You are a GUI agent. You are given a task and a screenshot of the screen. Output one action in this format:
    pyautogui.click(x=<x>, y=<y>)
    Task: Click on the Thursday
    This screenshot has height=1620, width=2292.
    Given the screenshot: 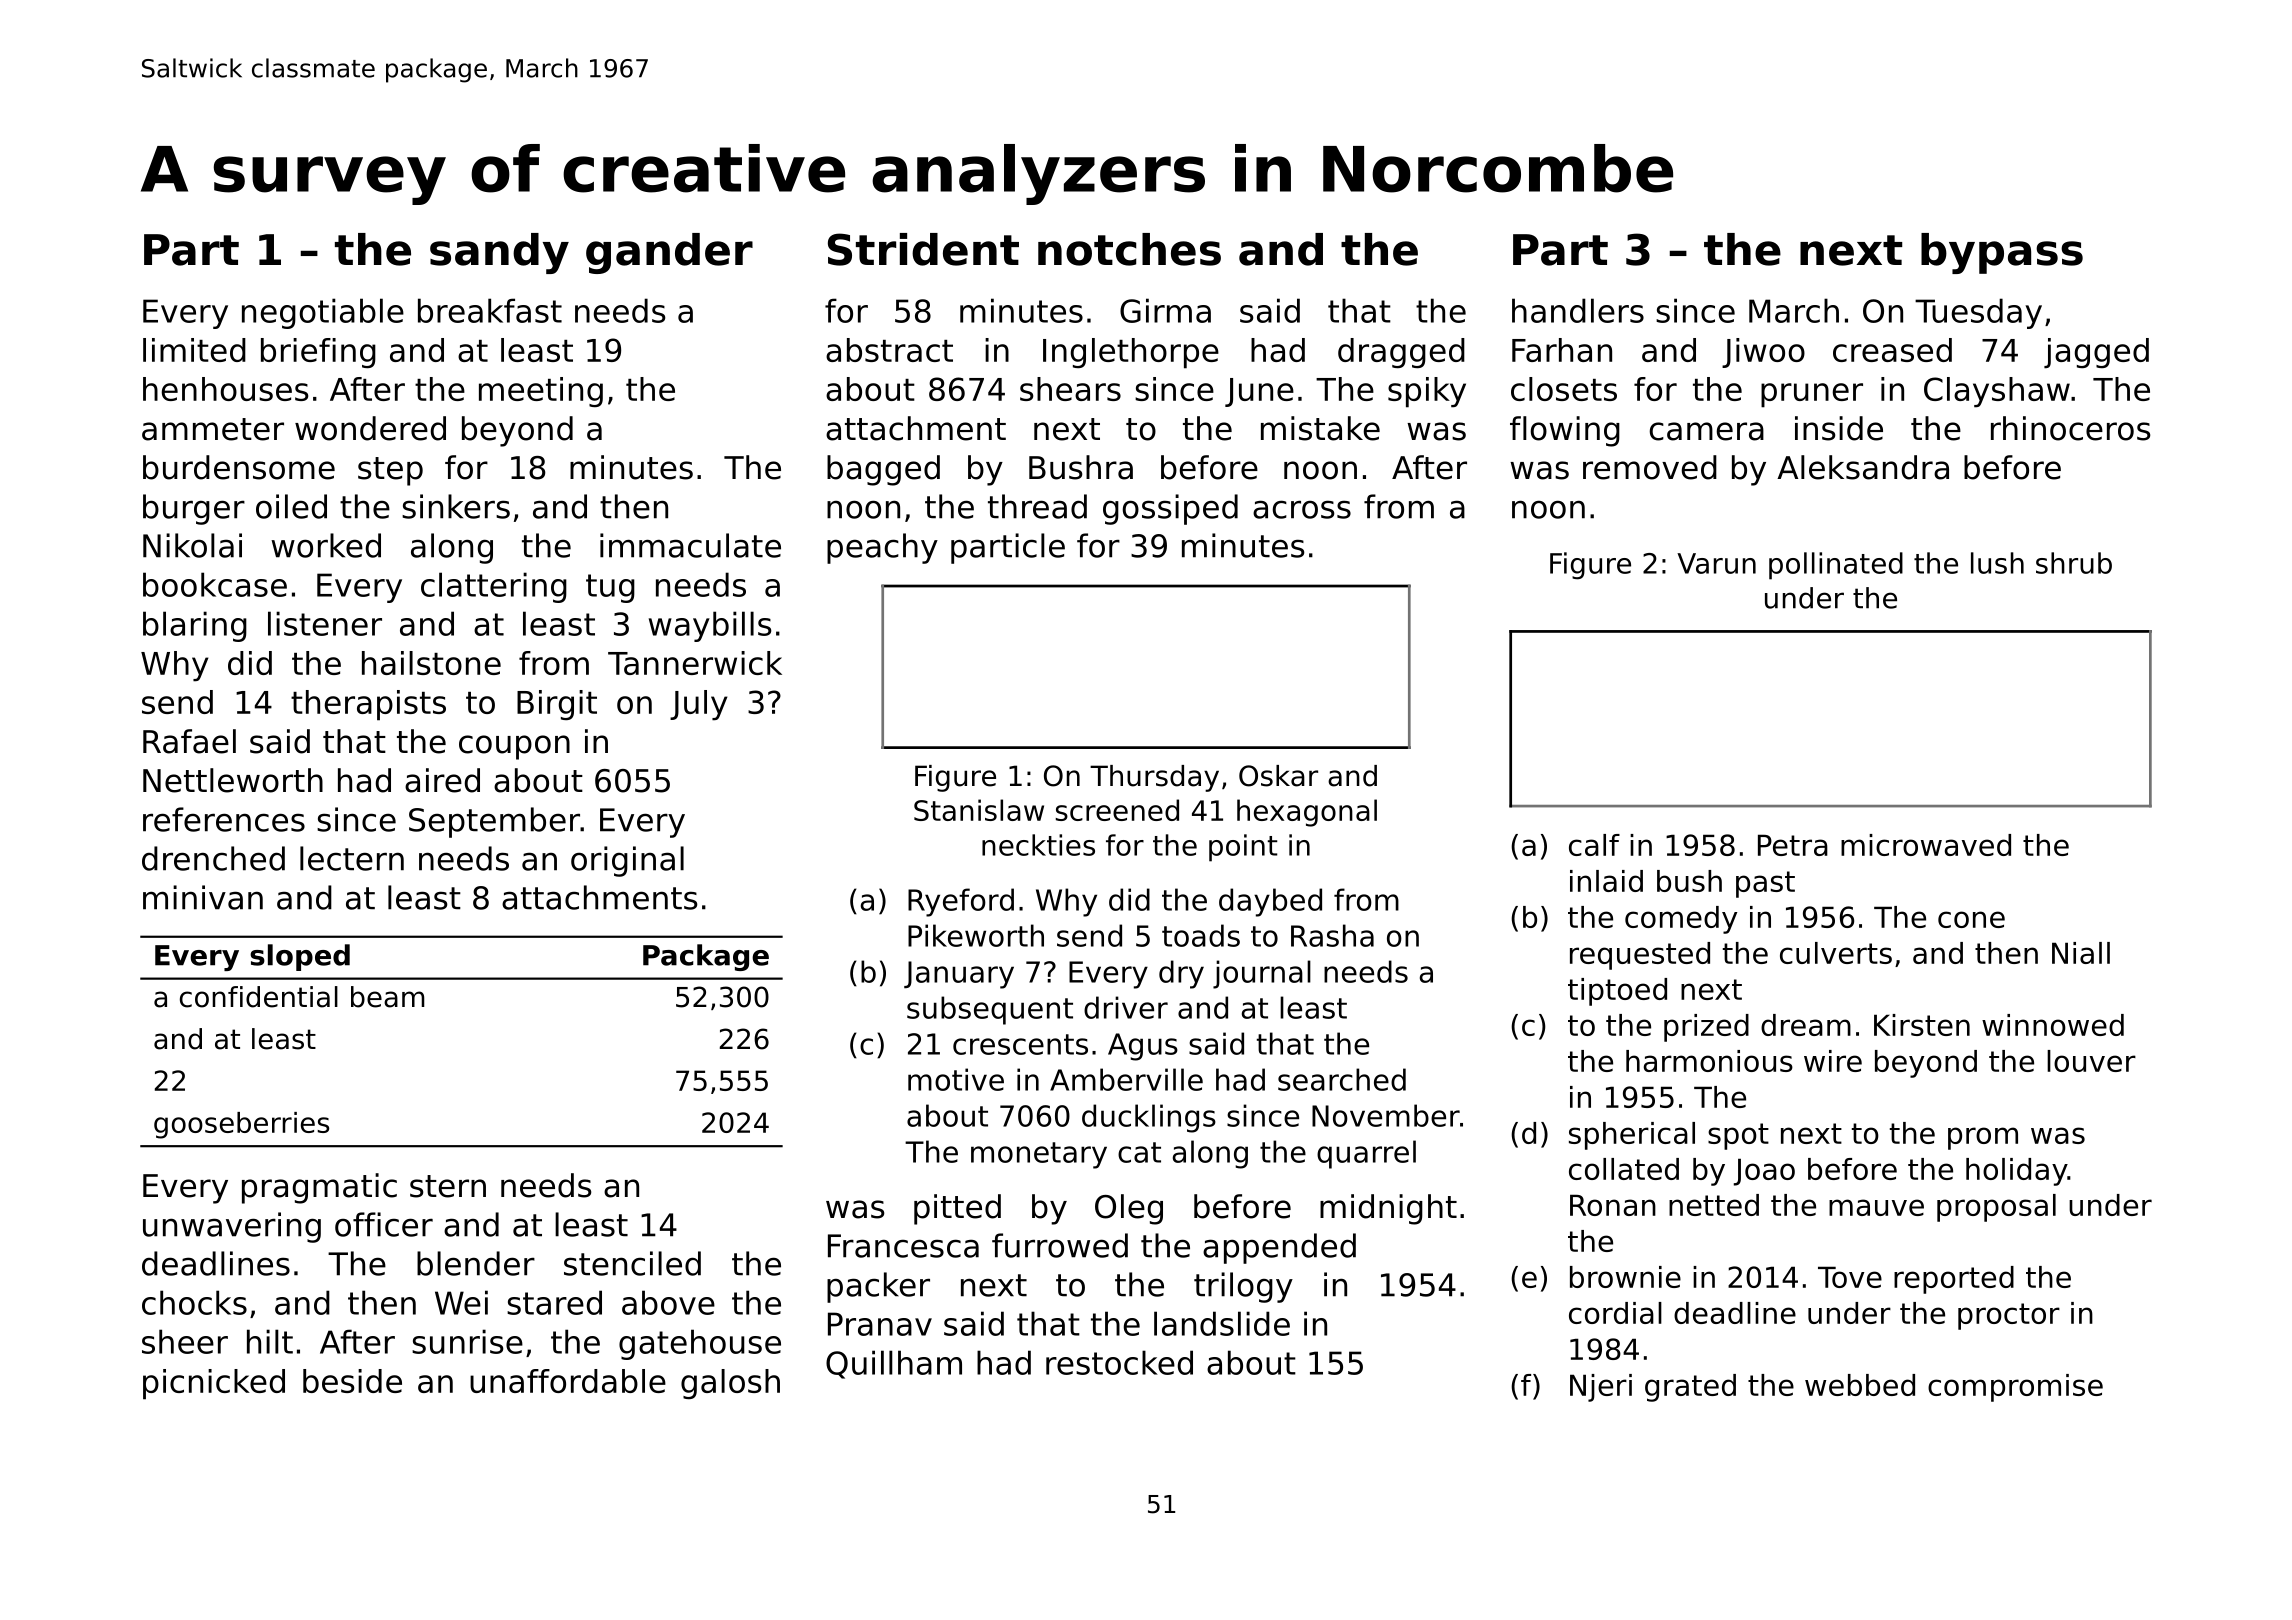 What is the action you would take?
    pyautogui.click(x=1154, y=778)
